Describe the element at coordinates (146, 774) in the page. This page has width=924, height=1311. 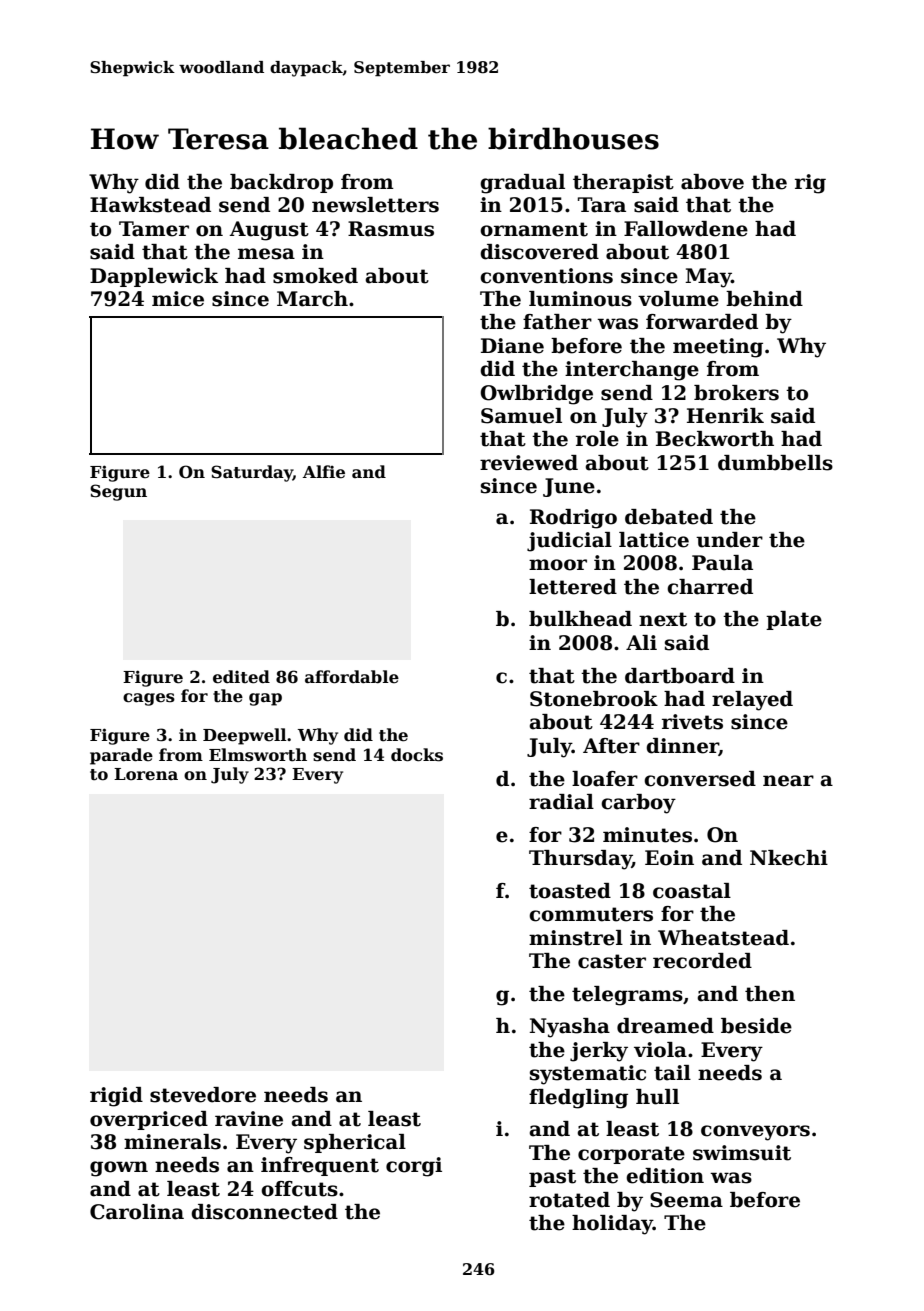
I see `Lorena` at that location.
